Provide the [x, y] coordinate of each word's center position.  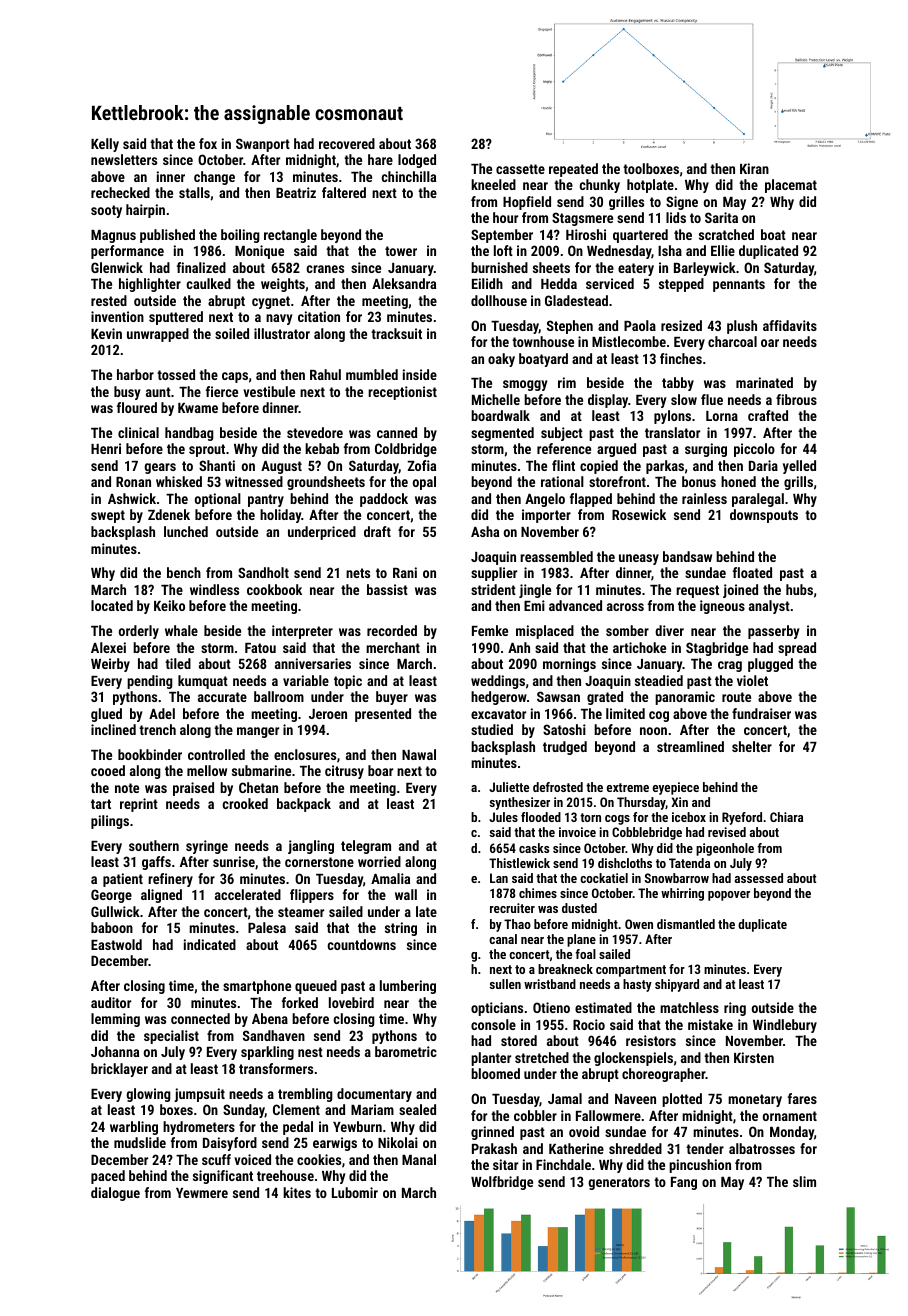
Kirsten [754, 1057]
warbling [134, 1128]
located [112, 605]
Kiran [754, 168]
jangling [311, 847]
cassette [520, 169]
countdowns [362, 944]
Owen [639, 924]
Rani [405, 572]
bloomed [495, 1073]
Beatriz [296, 192]
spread [797, 649]
